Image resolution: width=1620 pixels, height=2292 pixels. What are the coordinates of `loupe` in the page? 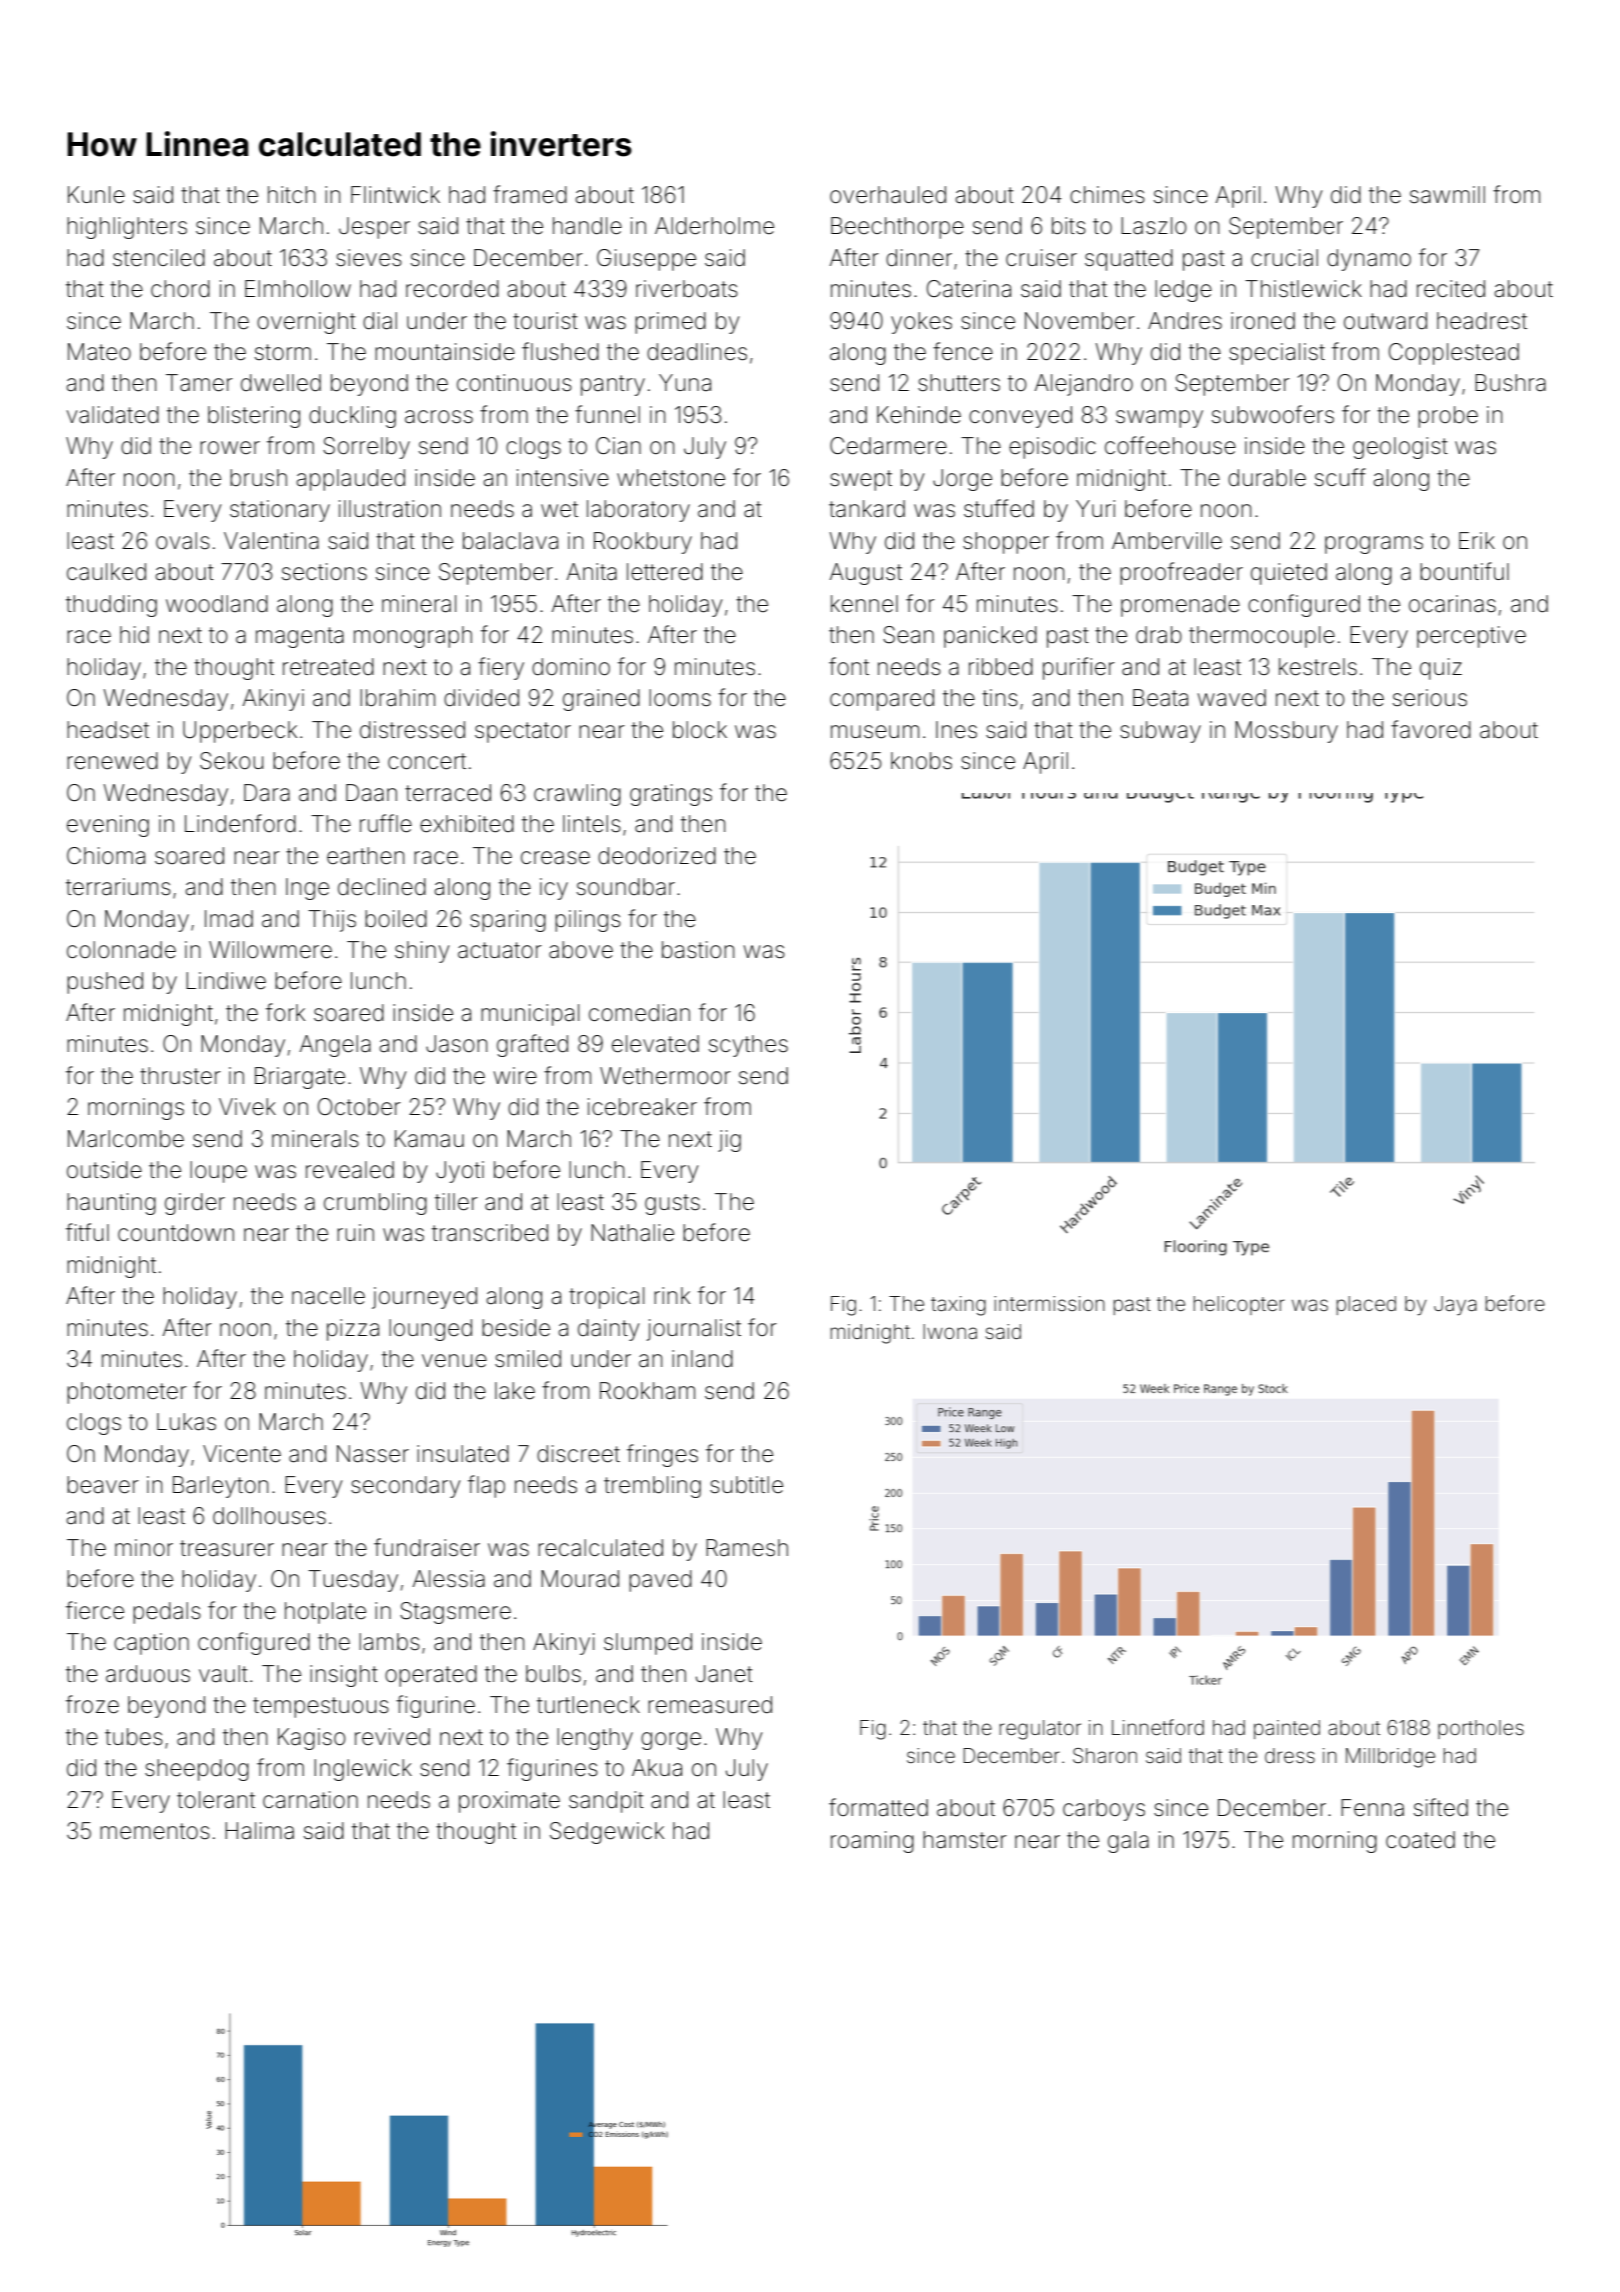 It's located at (218, 1172).
